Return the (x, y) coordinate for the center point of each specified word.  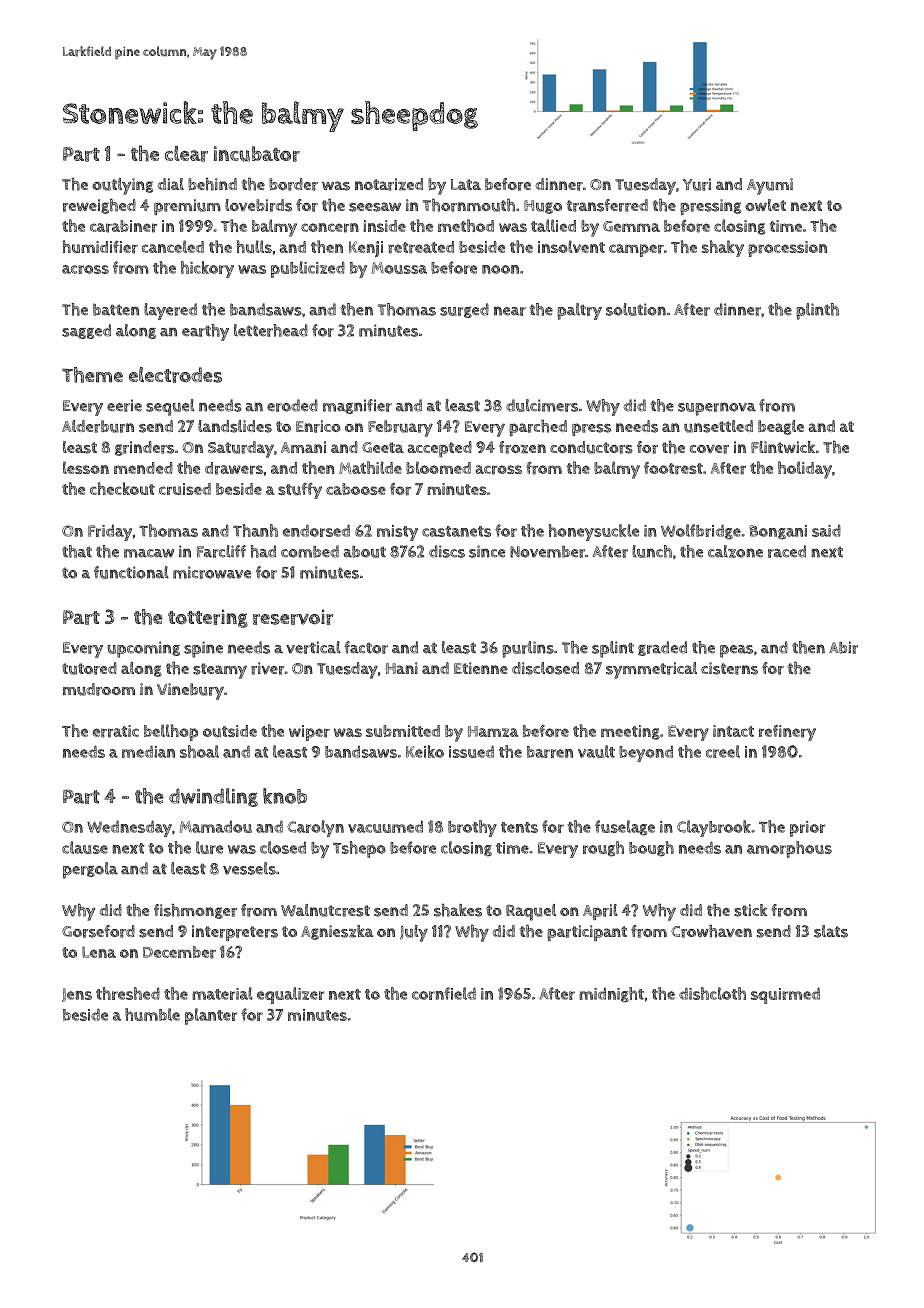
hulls (254, 246)
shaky (723, 248)
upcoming (144, 649)
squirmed (785, 995)
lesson (86, 467)
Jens (77, 995)
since (487, 551)
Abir (843, 647)
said (826, 530)
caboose (356, 489)
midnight (611, 995)
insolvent (571, 246)
